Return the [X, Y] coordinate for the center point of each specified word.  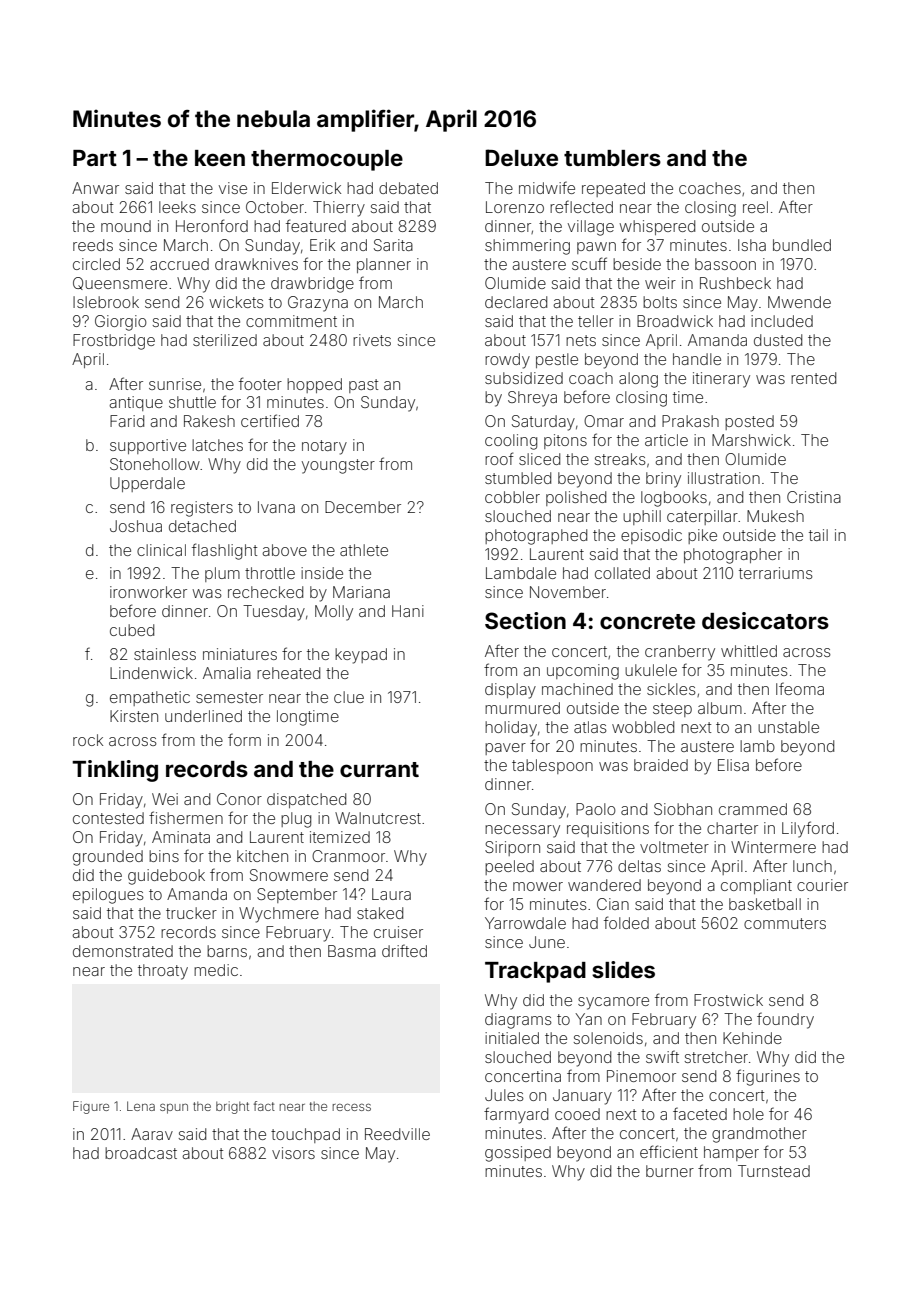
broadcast [141, 1153]
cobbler [512, 497]
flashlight [224, 551]
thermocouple [327, 160]
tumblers [612, 158]
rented [813, 378]
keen [220, 158]
